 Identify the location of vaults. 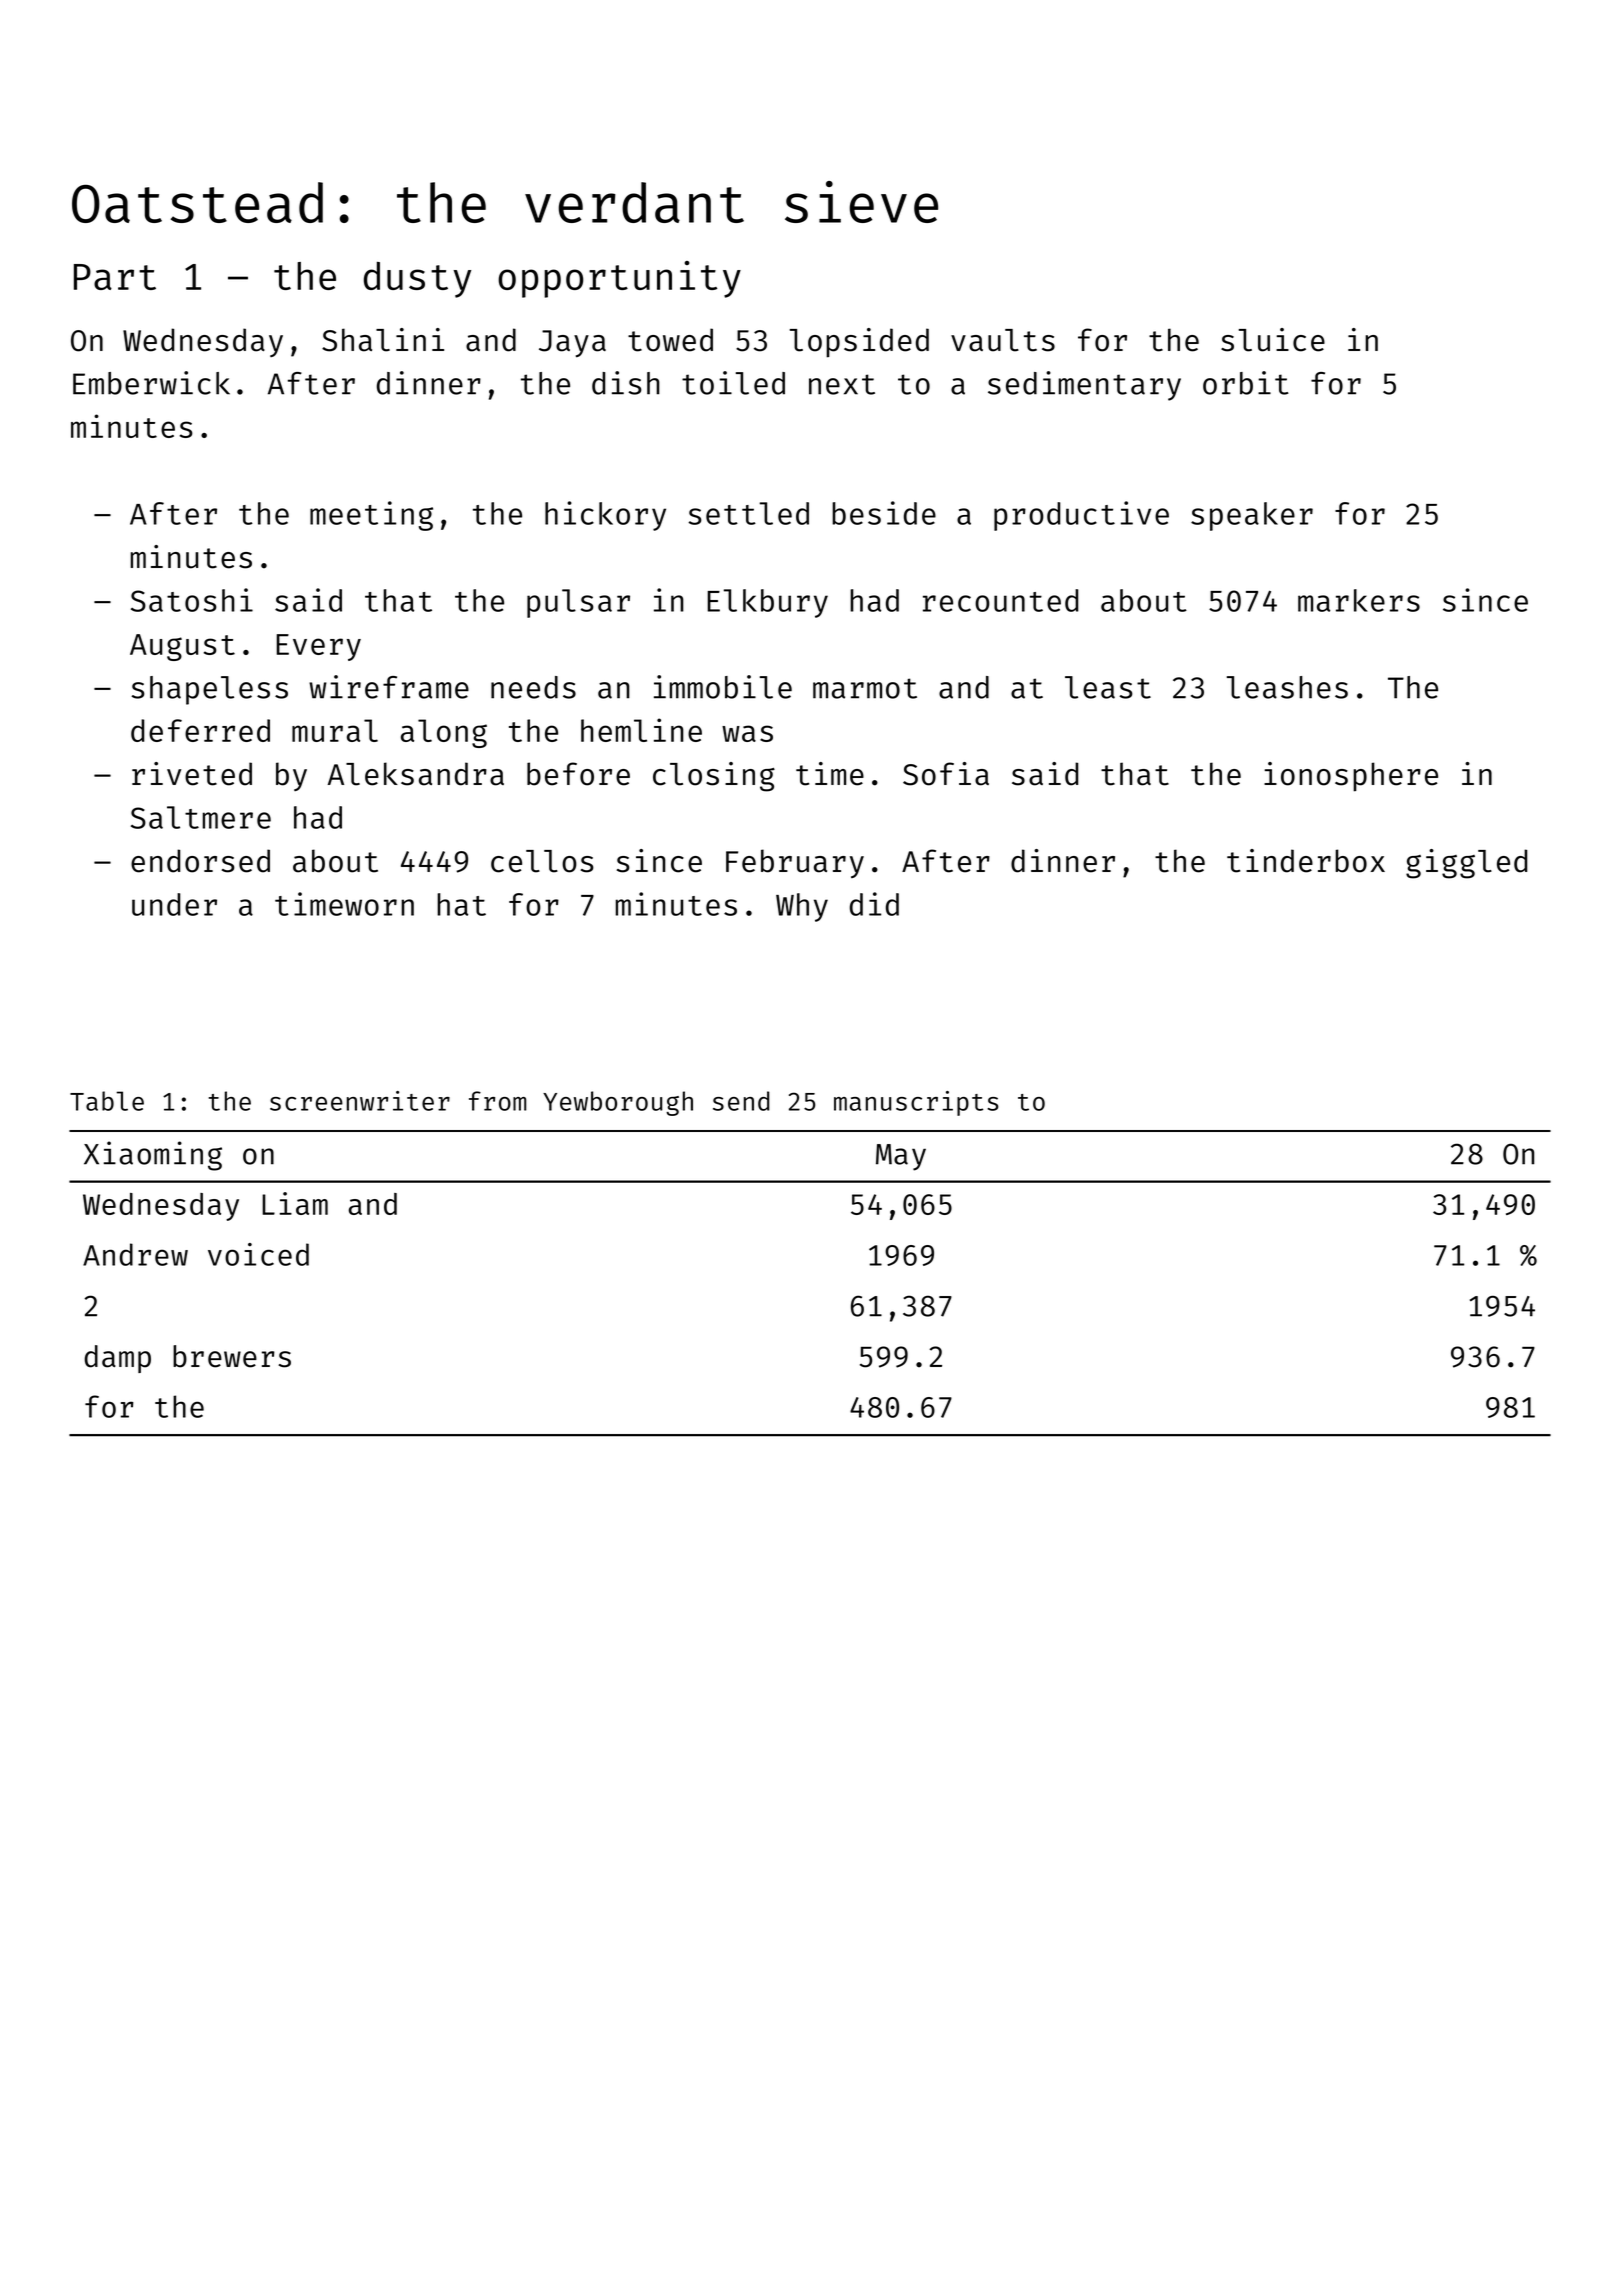
(1003, 340).
